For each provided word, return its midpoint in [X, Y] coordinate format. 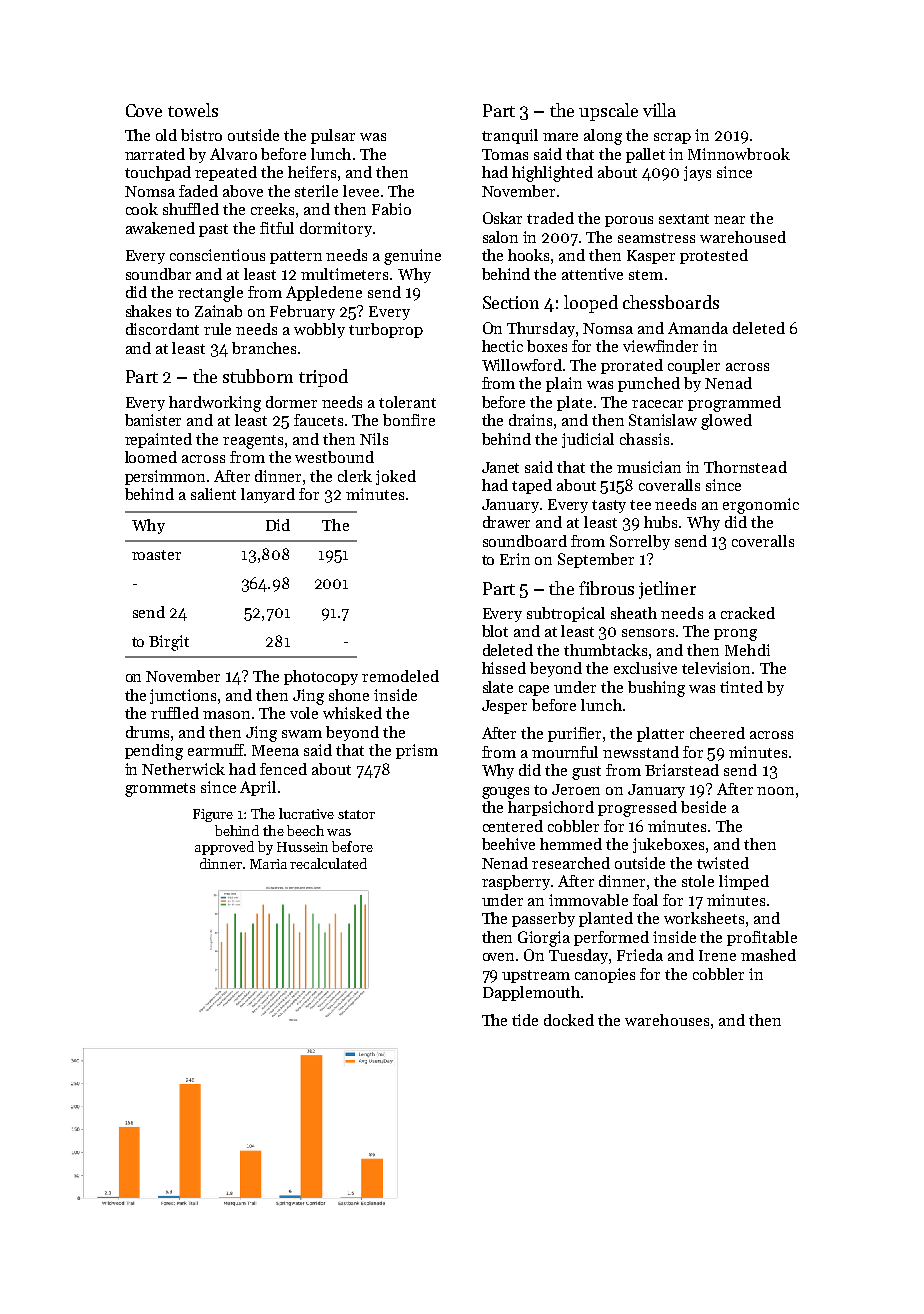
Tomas [505, 154]
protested [714, 256]
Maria [268, 864]
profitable [762, 938]
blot [495, 631]
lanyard [268, 495]
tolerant [407, 402]
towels [193, 110]
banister [153, 420]
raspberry [516, 882]
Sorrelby [640, 542]
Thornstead [745, 467]
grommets [160, 790]
